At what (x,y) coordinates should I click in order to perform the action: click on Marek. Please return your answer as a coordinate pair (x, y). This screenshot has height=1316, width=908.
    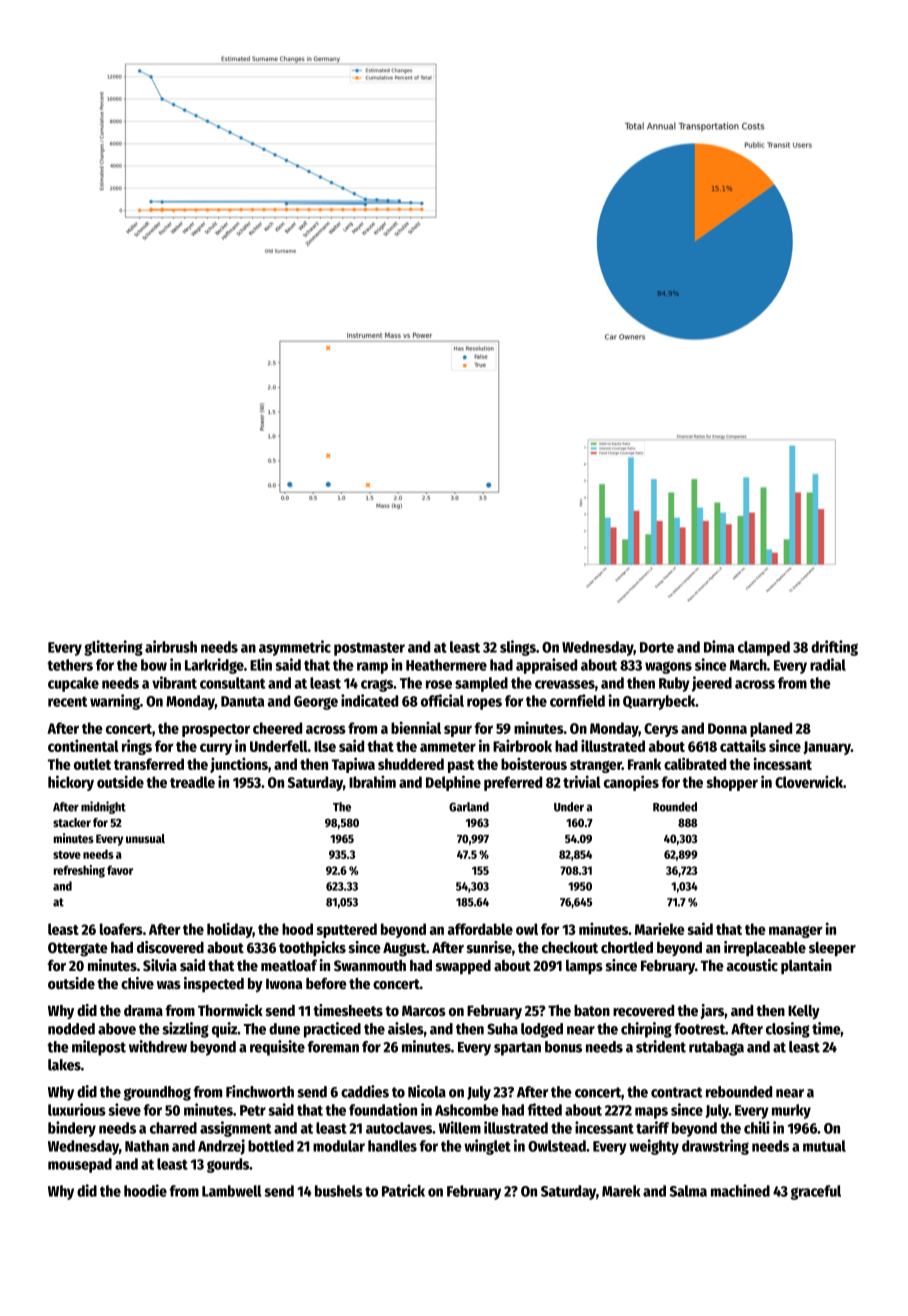
    Looking at the image, I should click on (621, 1191).
